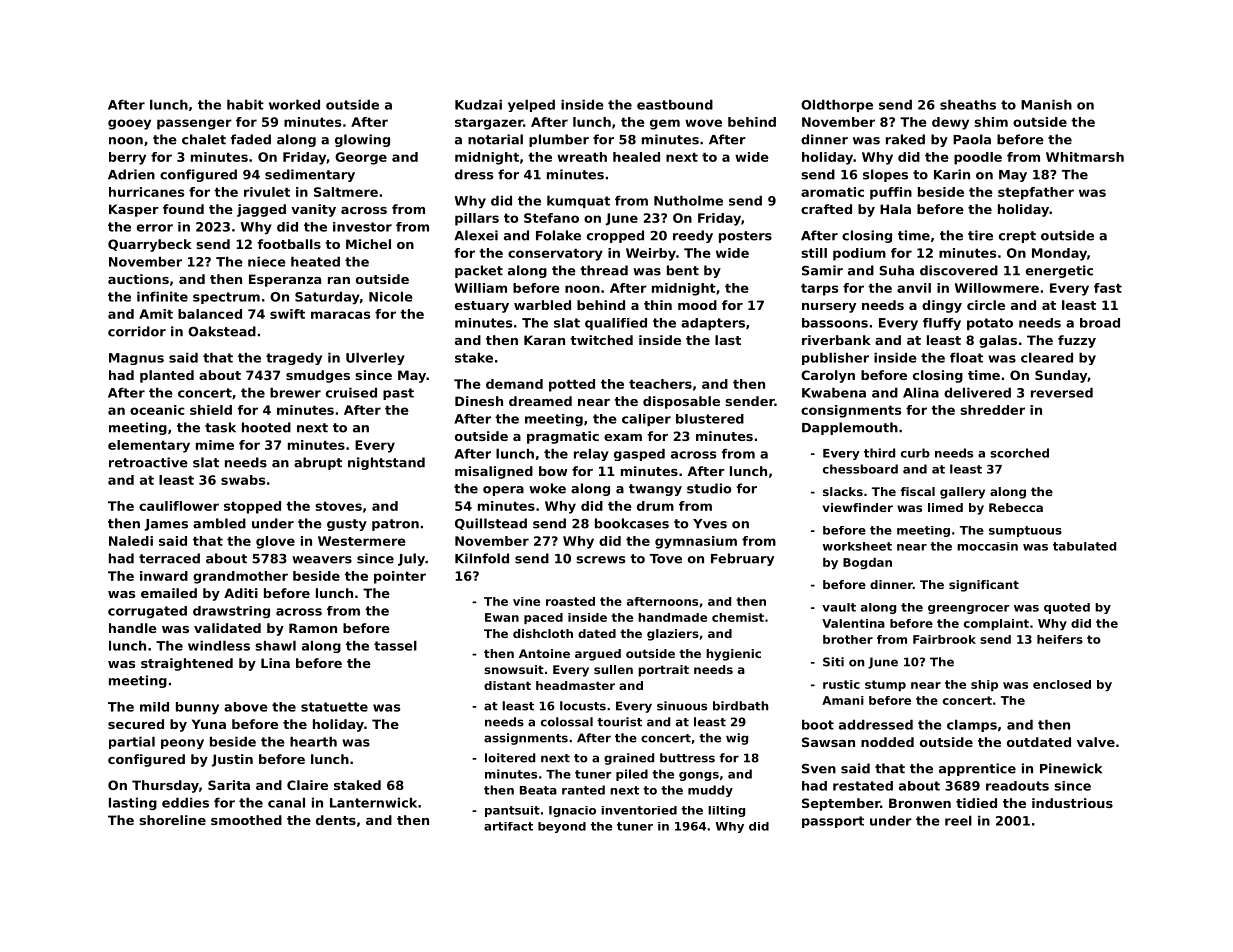  What do you see at coordinates (209, 724) in the page?
I see `Yuna` at bounding box center [209, 724].
